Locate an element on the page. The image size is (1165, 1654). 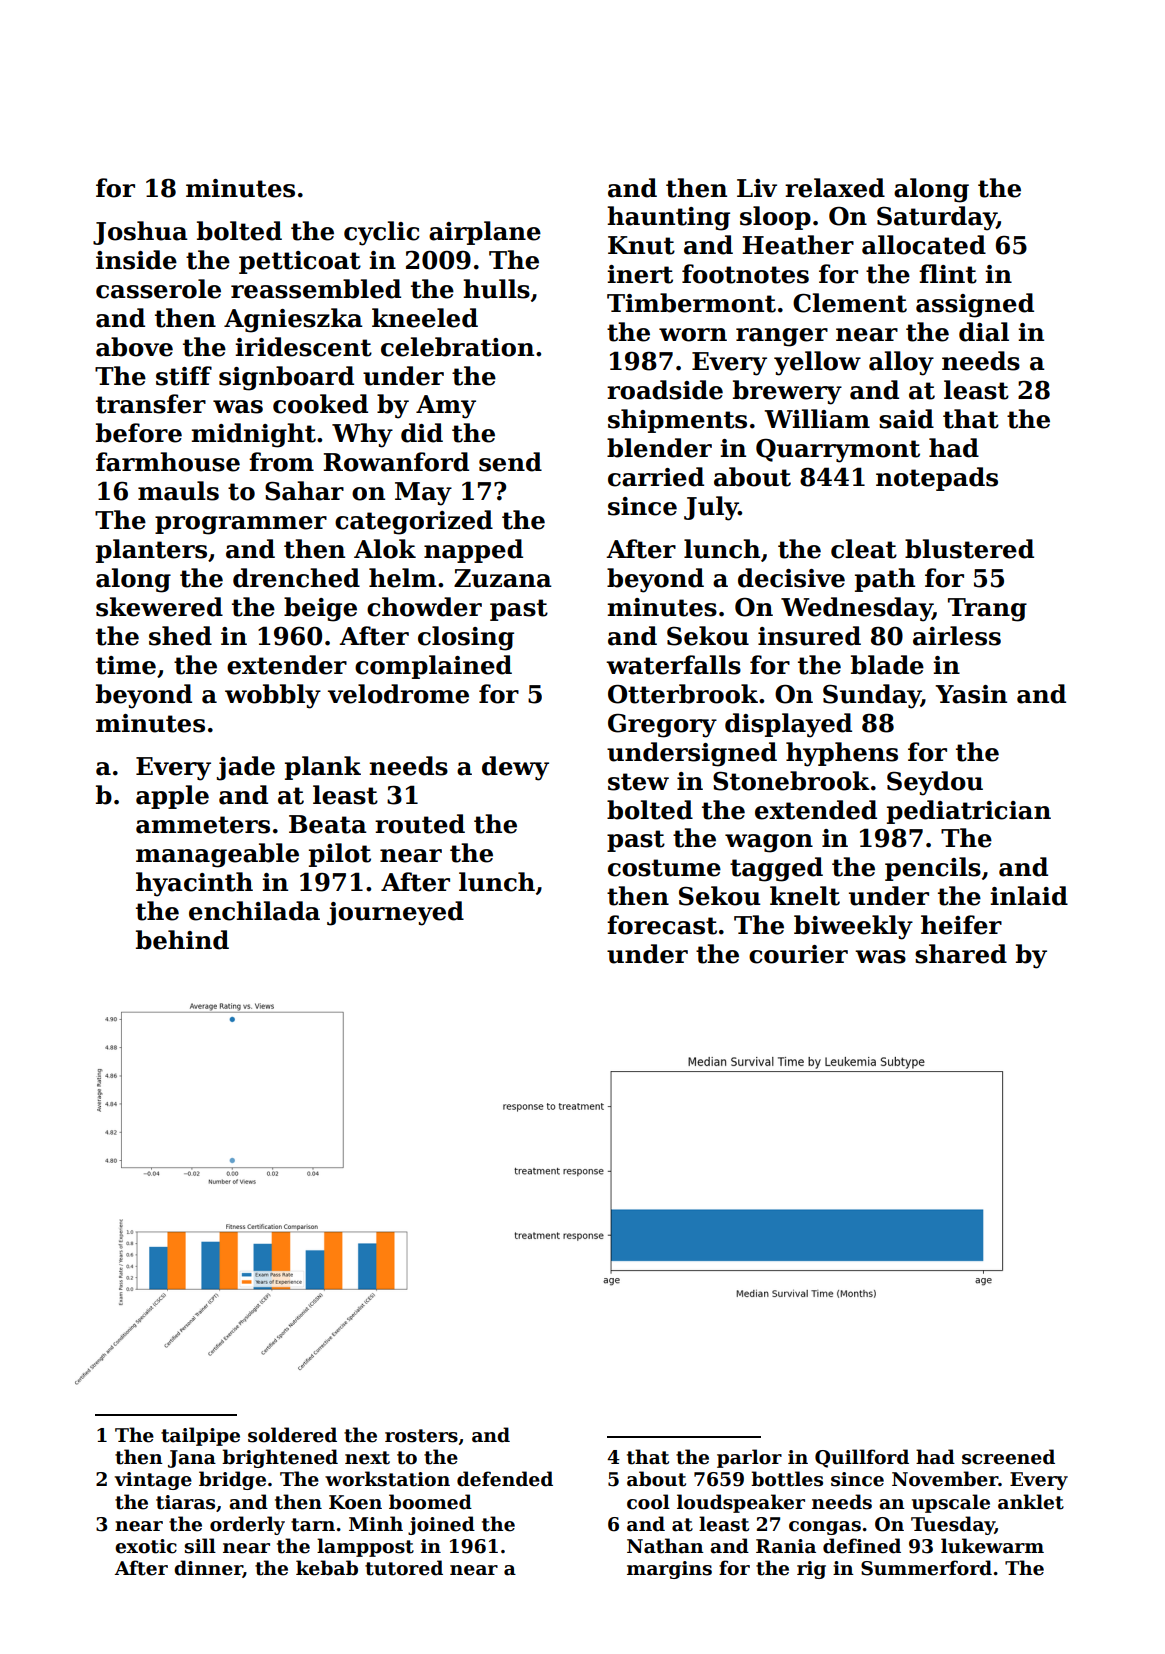
Clement is located at coordinates (850, 303).
